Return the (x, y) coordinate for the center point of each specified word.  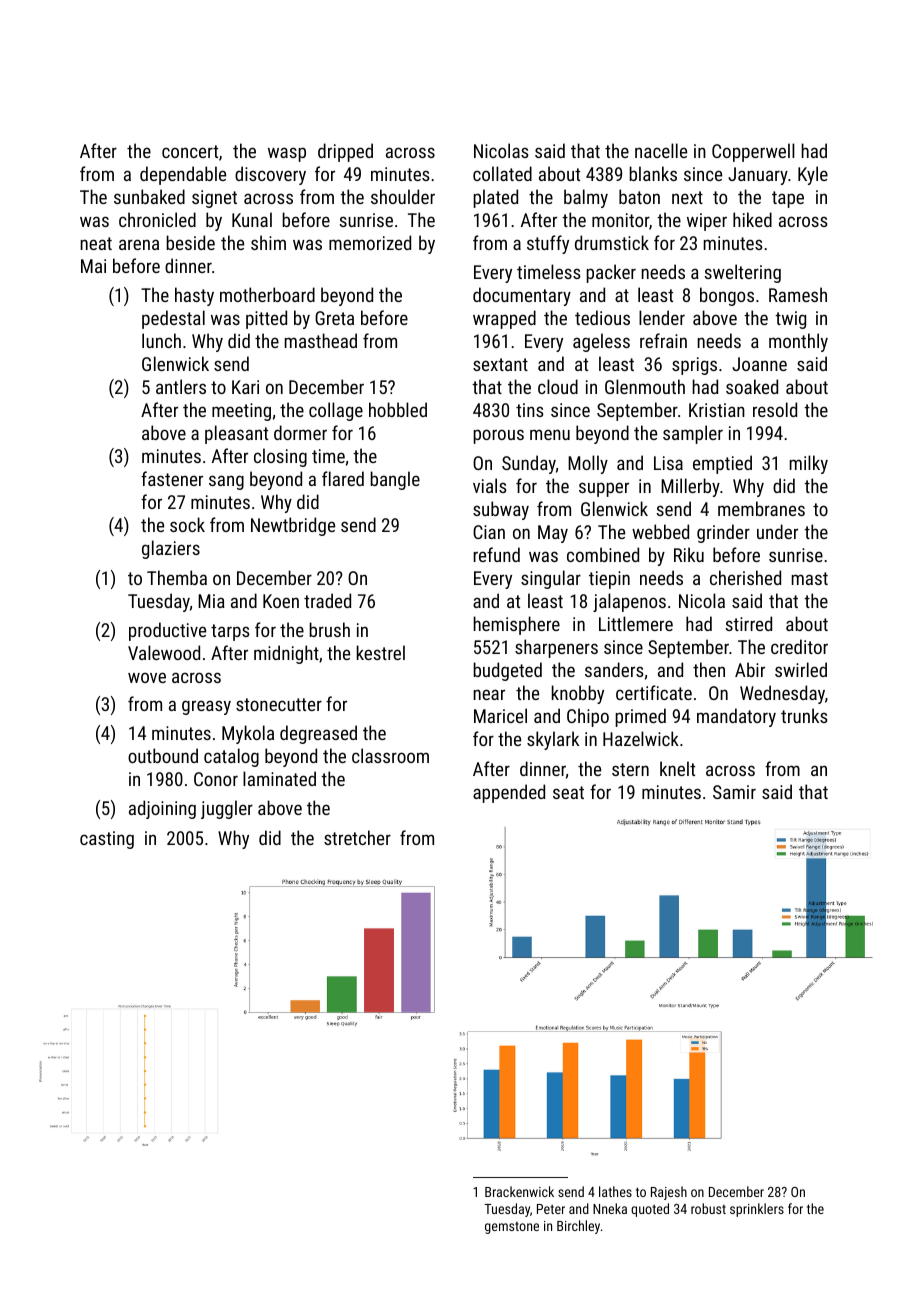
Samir (734, 792)
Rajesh (669, 1193)
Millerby (690, 487)
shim (268, 242)
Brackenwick (519, 1191)
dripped (345, 152)
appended (509, 793)
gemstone (512, 1228)
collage (336, 411)
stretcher (357, 837)
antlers (181, 386)
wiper (707, 222)
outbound (163, 755)
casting (107, 840)
